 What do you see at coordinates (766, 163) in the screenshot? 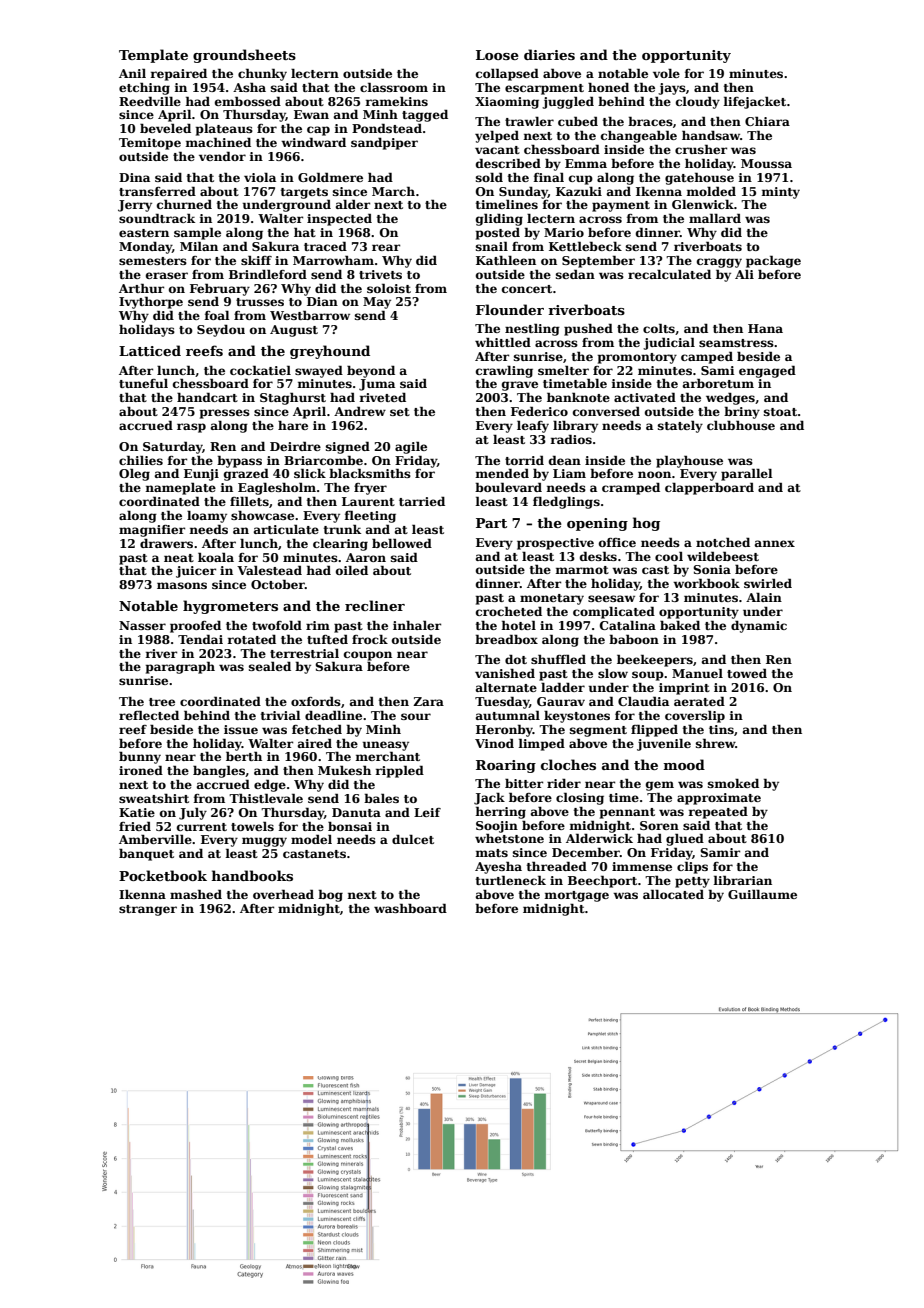
I see `Moussa` at bounding box center [766, 163].
